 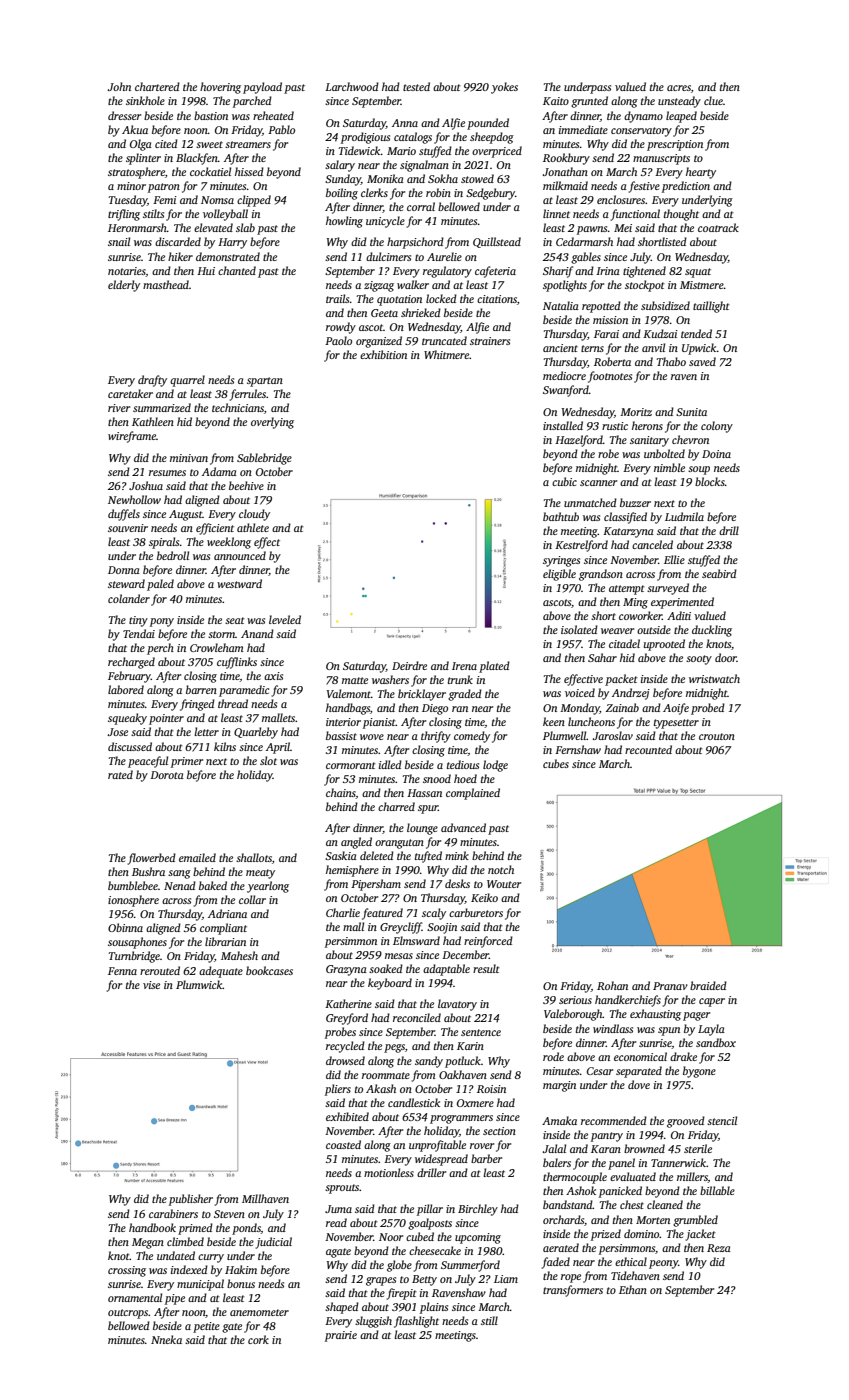 I want to click on Birchley, so click(x=478, y=1210).
